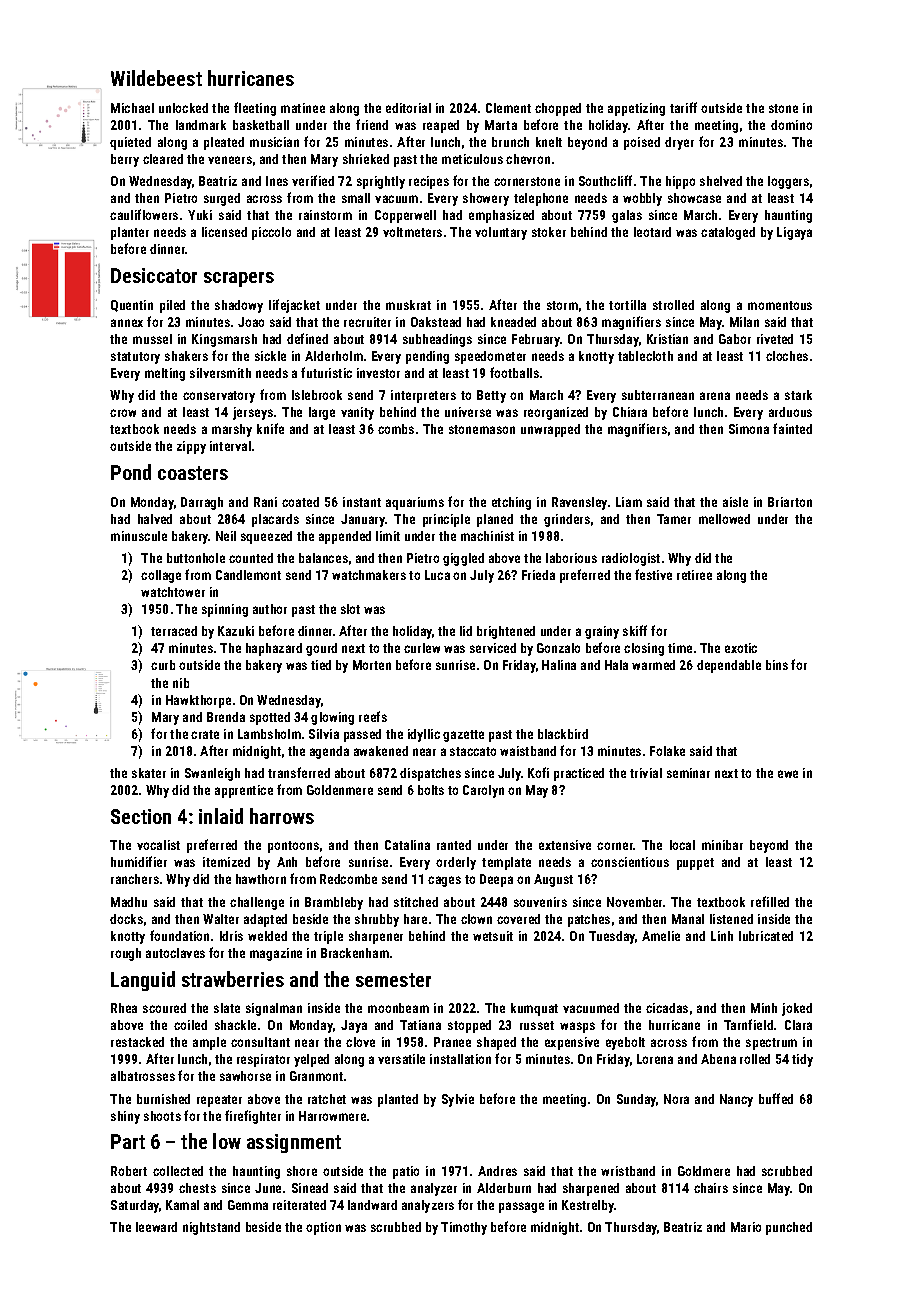 The height and width of the screenshot is (1308, 924). I want to click on Wildebeest, so click(156, 78).
